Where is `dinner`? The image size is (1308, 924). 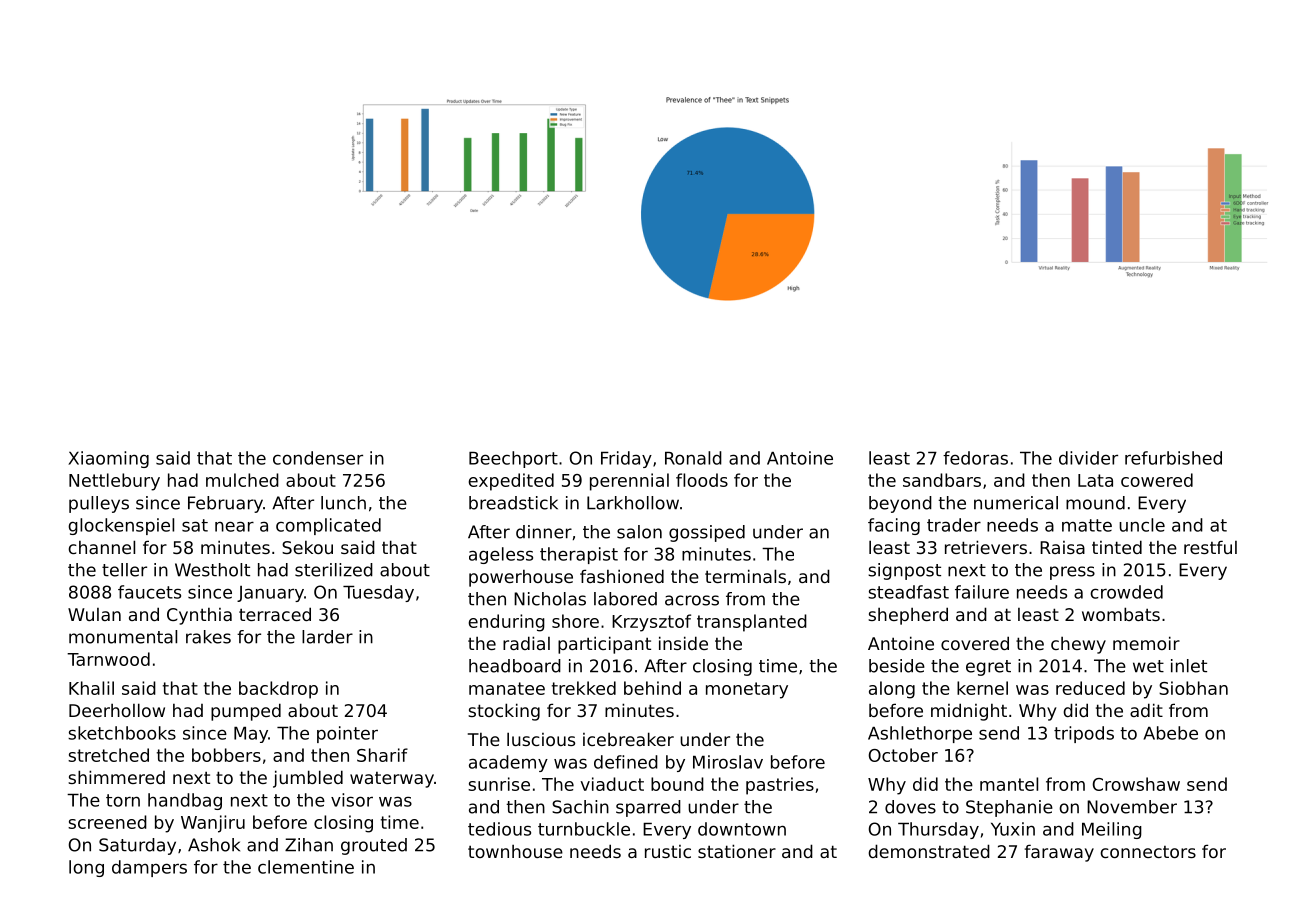
dinner is located at coordinates (544, 532).
